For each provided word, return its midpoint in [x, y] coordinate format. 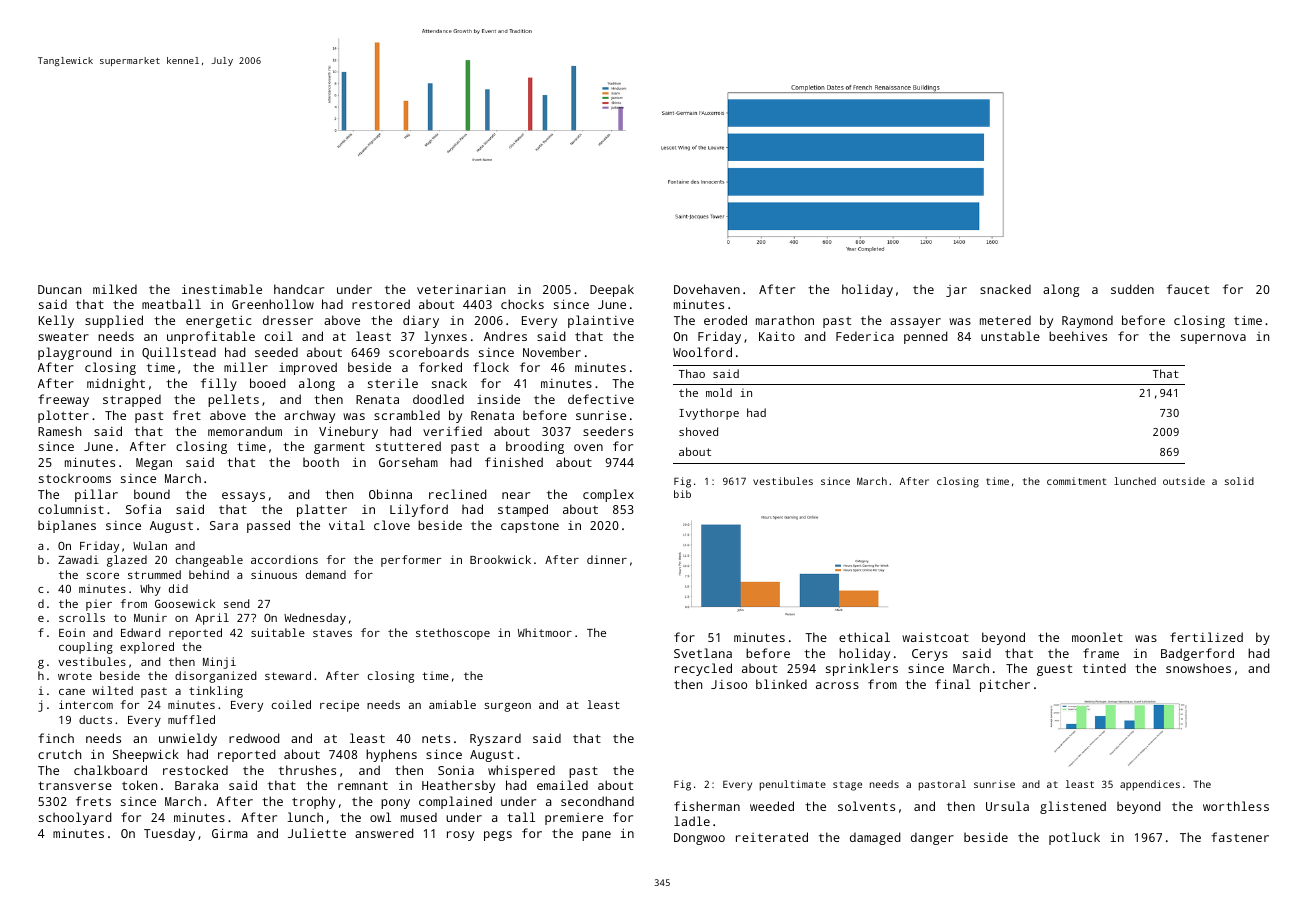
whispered [521, 771]
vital [347, 525]
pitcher [1005, 685]
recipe [339, 706]
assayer [915, 323]
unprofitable [211, 337]
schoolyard [75, 818]
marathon [785, 320]
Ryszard [495, 739]
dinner [607, 559]
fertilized [1206, 637]
